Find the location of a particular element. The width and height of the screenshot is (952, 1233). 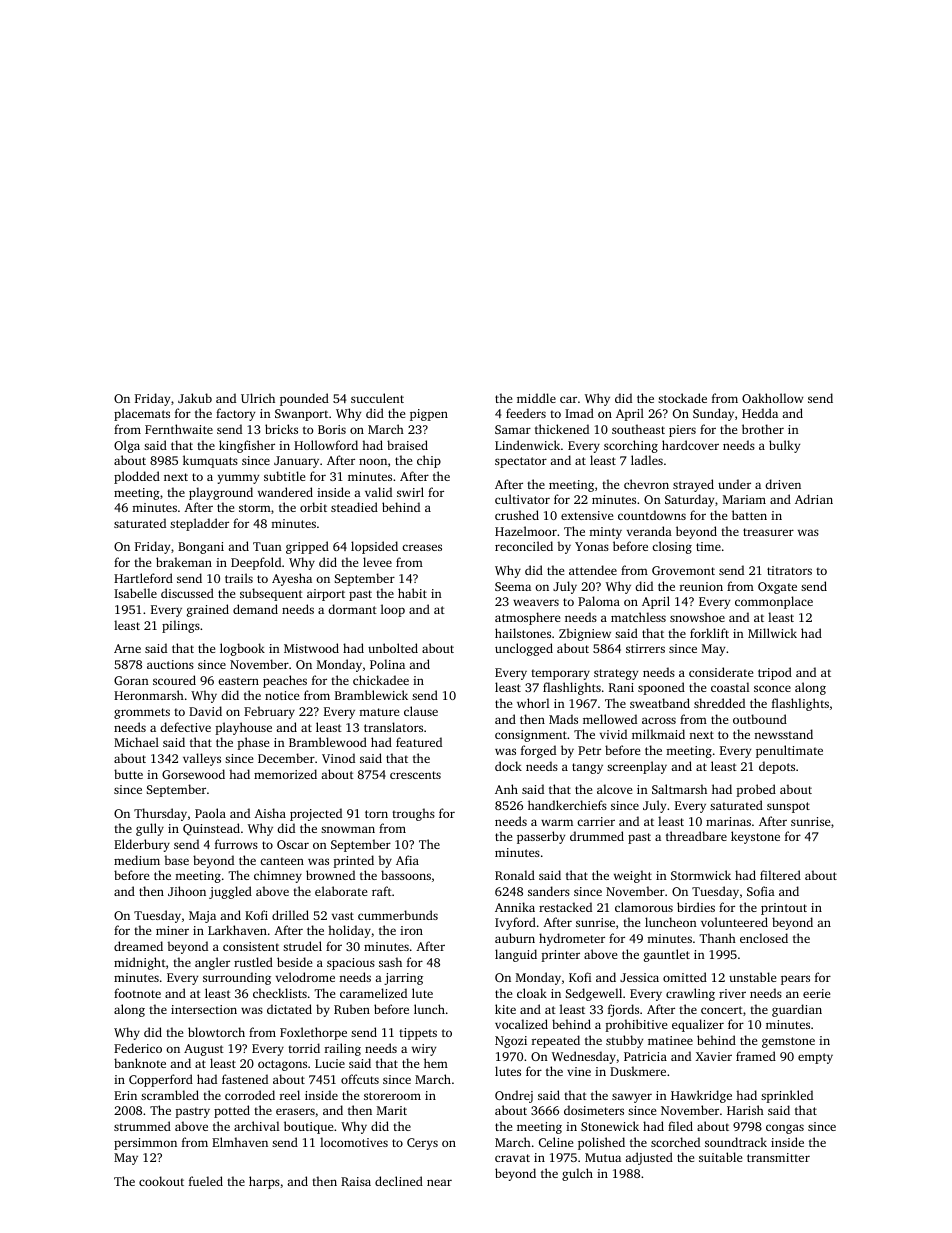

transmitter is located at coordinates (778, 1157).
